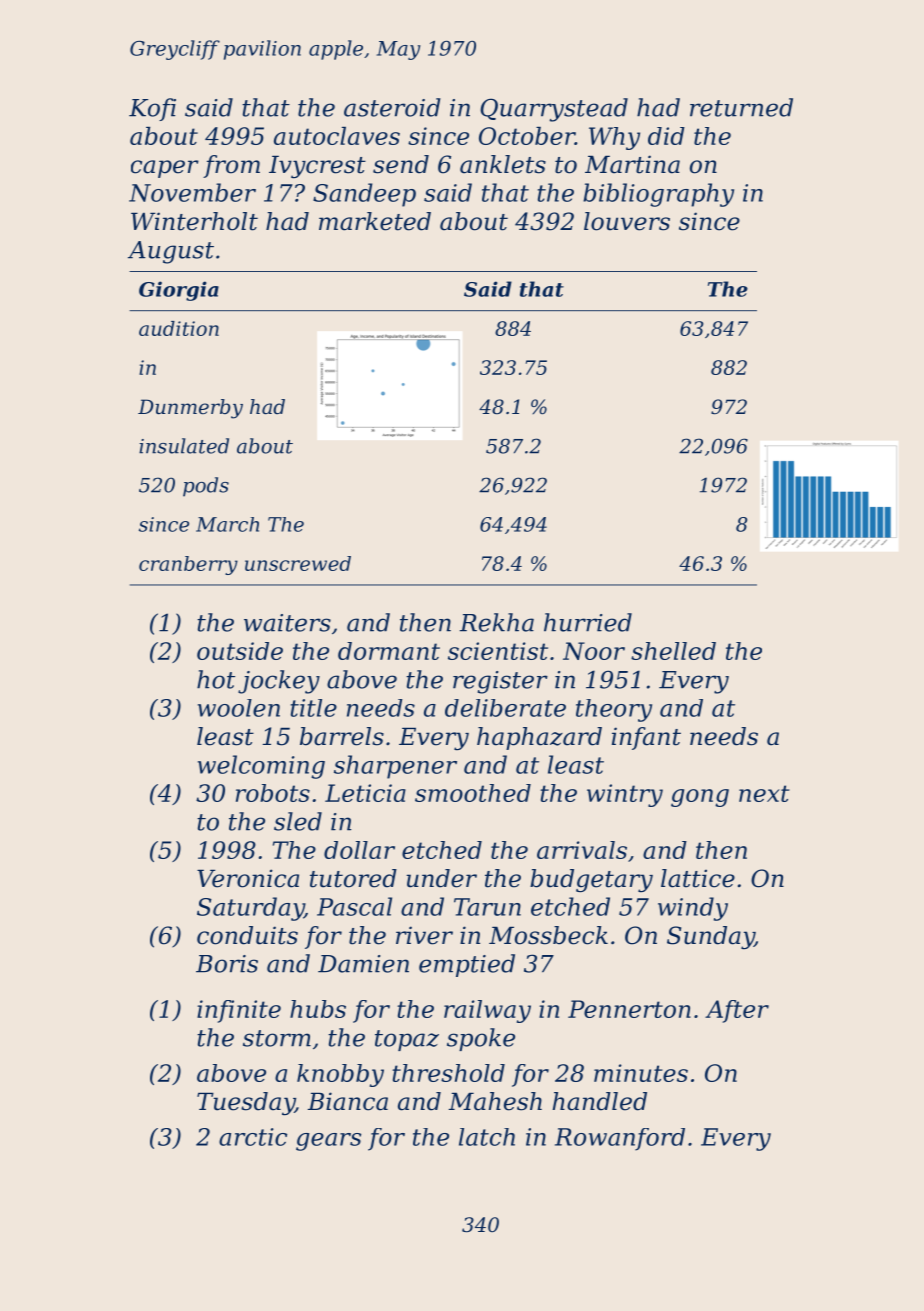  I want to click on deliberate, so click(505, 708).
